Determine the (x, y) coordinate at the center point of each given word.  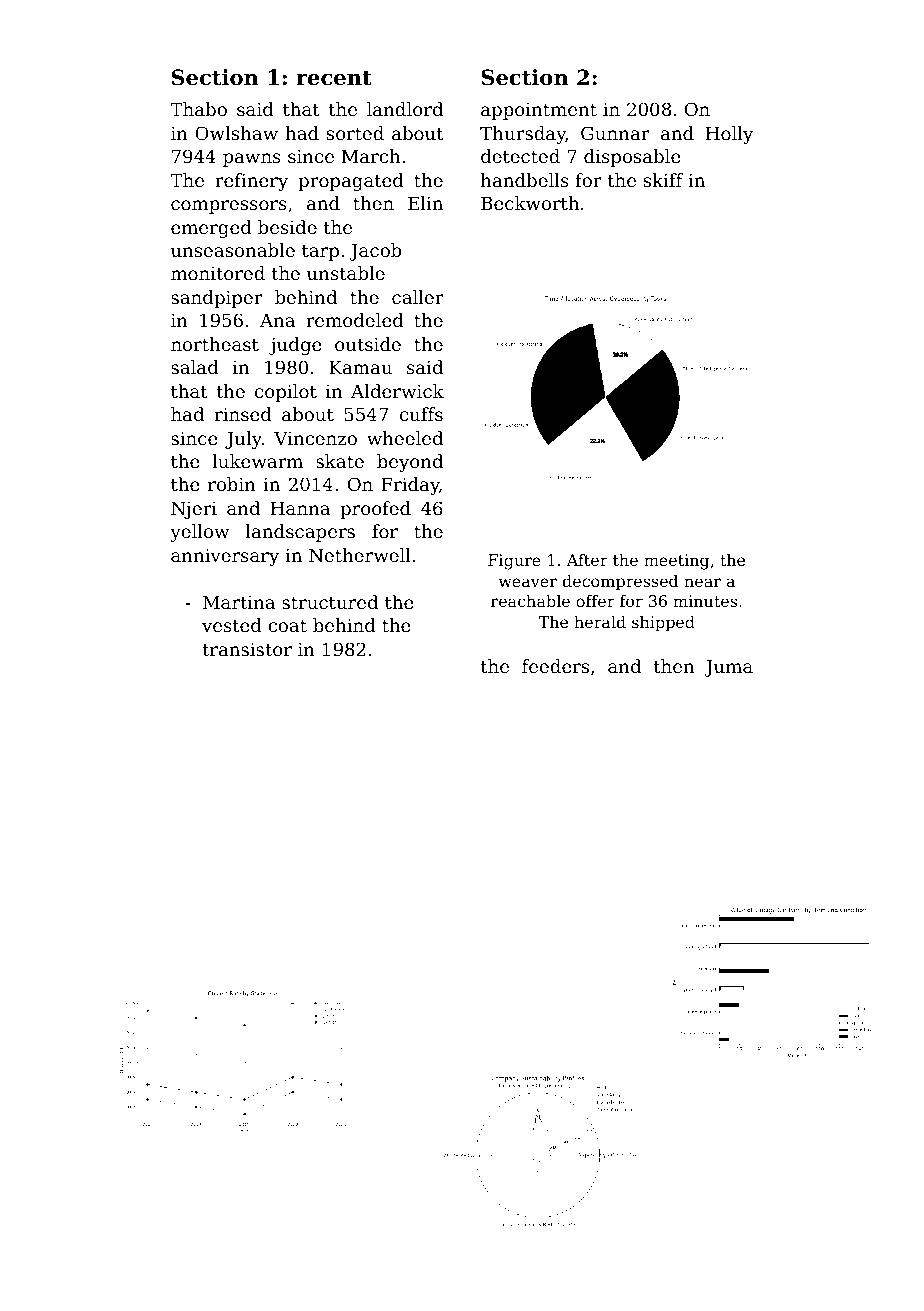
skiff (664, 180)
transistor (247, 649)
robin (232, 484)
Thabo (198, 109)
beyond (410, 463)
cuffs (421, 414)
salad (195, 367)
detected (520, 156)
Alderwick (397, 391)
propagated (351, 182)
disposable (632, 158)
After (587, 560)
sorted (355, 133)
